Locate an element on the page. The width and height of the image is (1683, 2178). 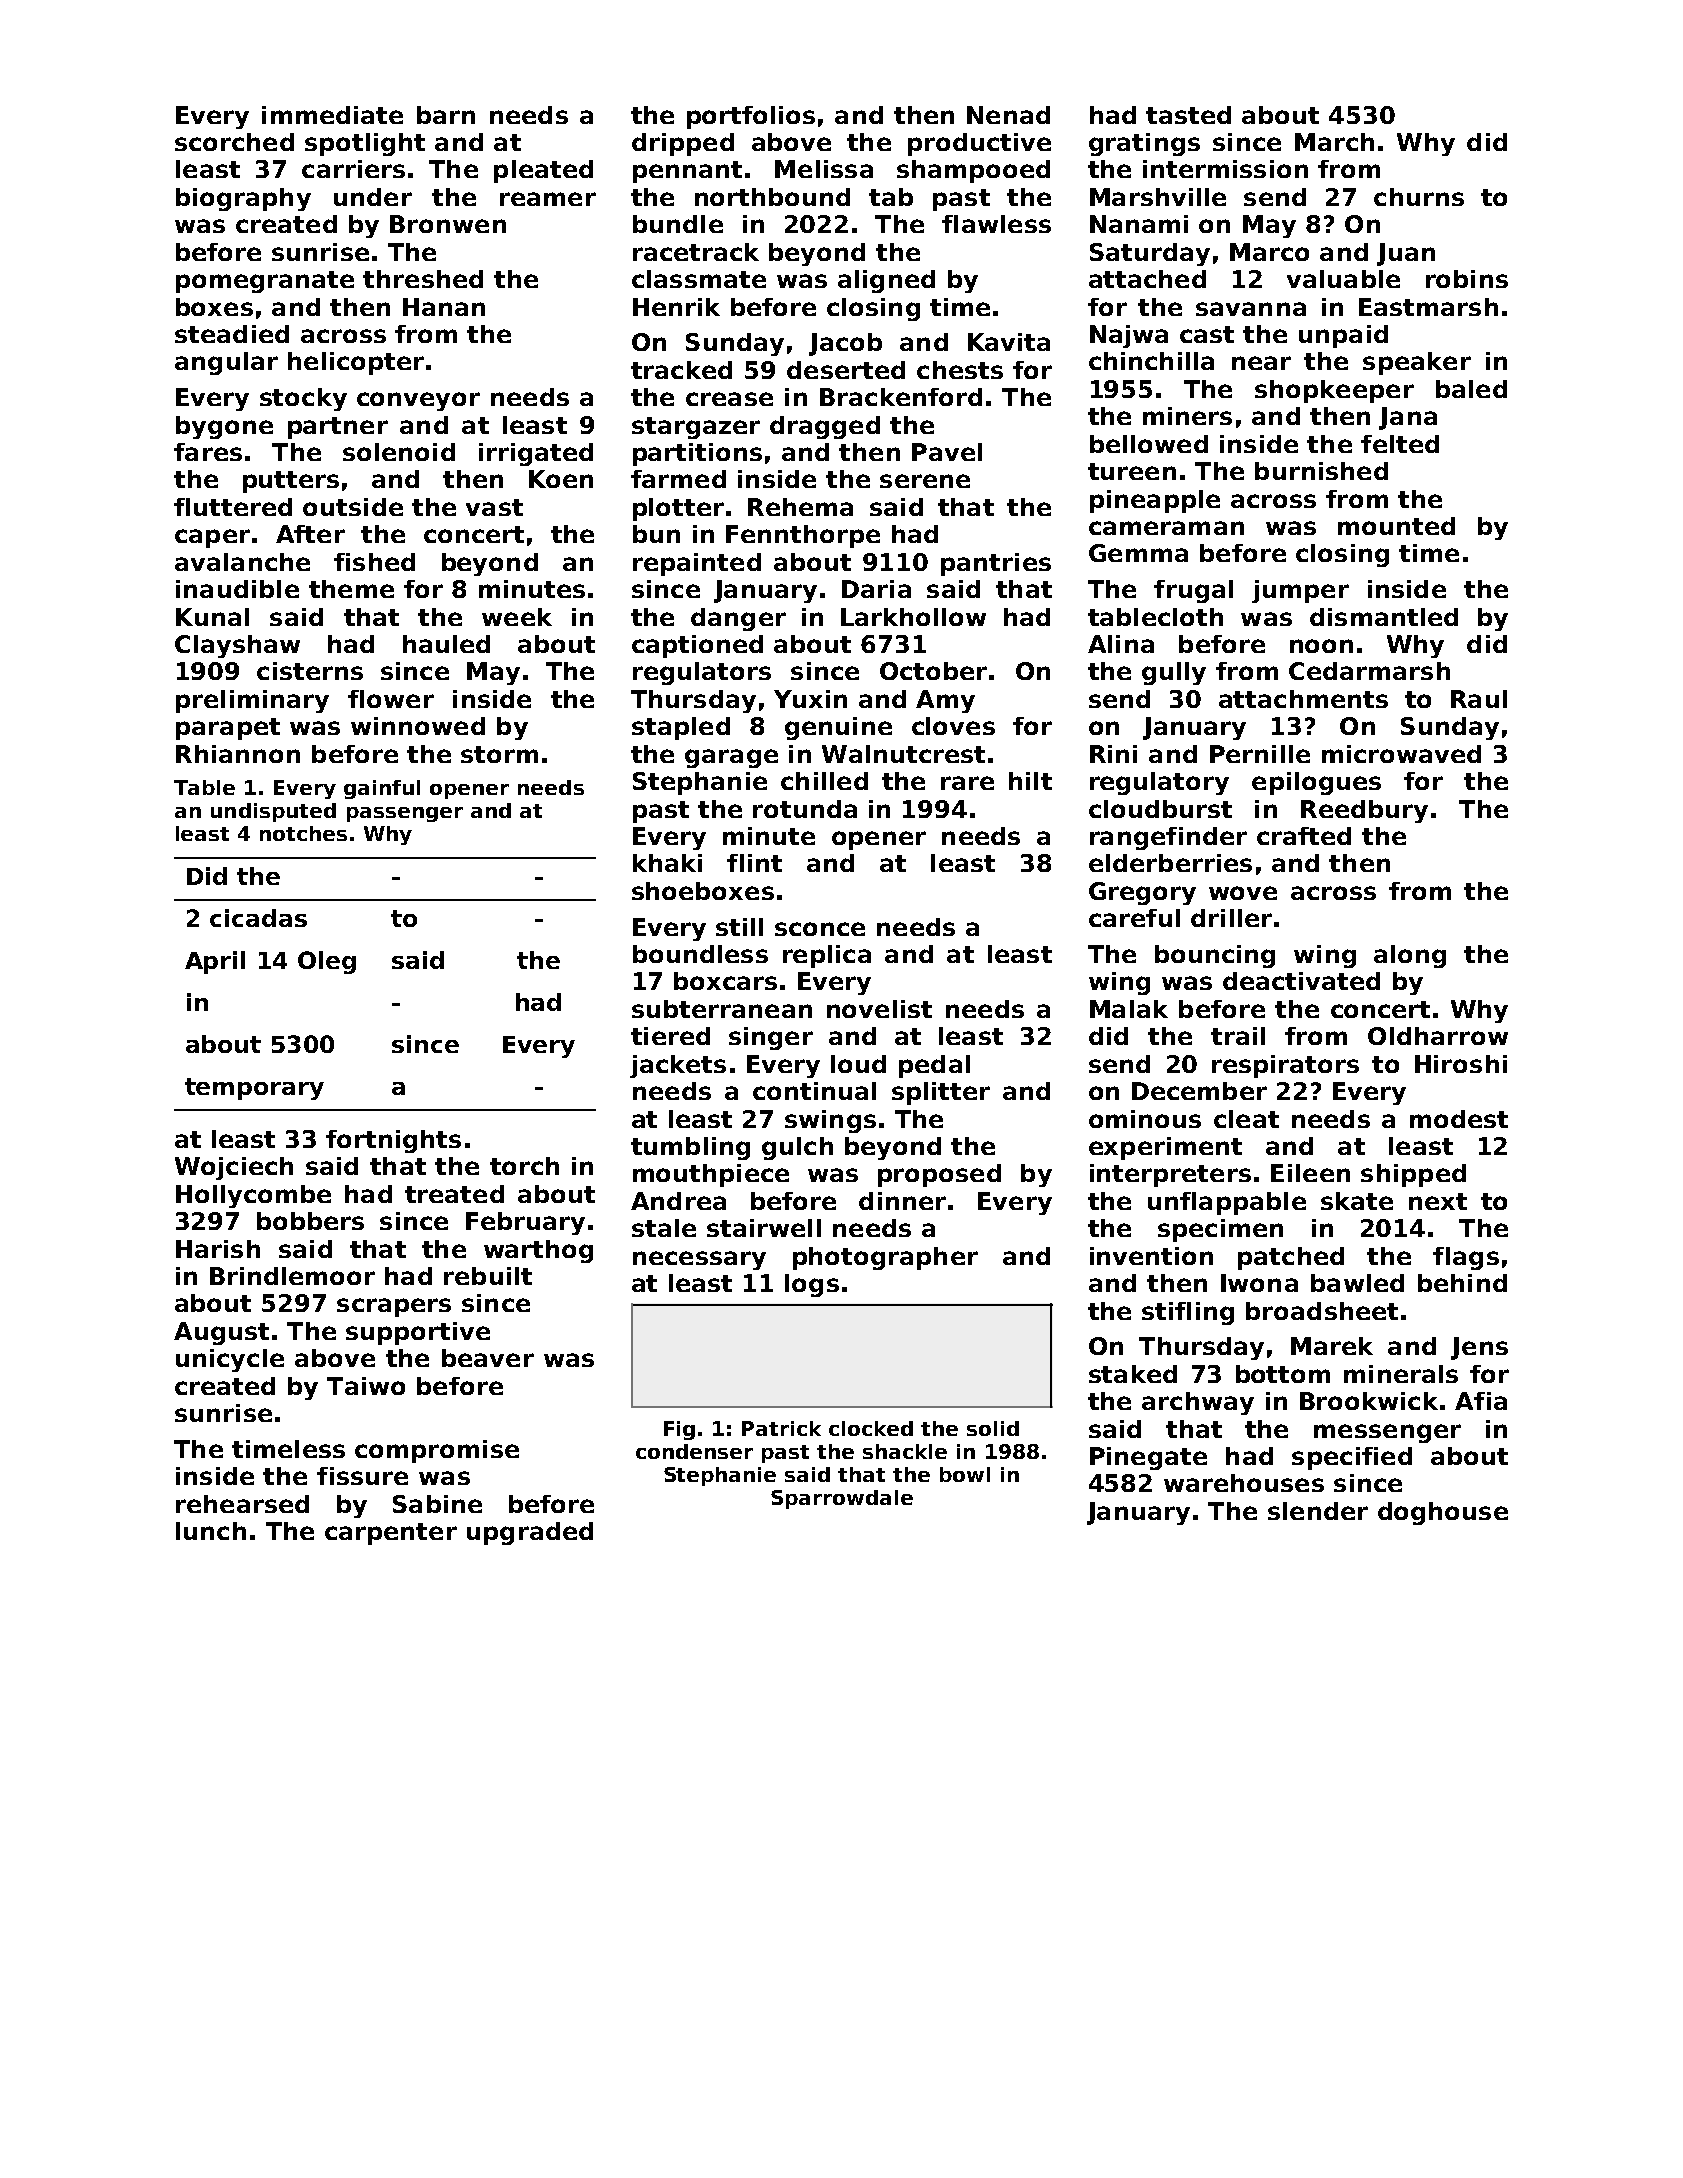
Raul is located at coordinates (1479, 699).
